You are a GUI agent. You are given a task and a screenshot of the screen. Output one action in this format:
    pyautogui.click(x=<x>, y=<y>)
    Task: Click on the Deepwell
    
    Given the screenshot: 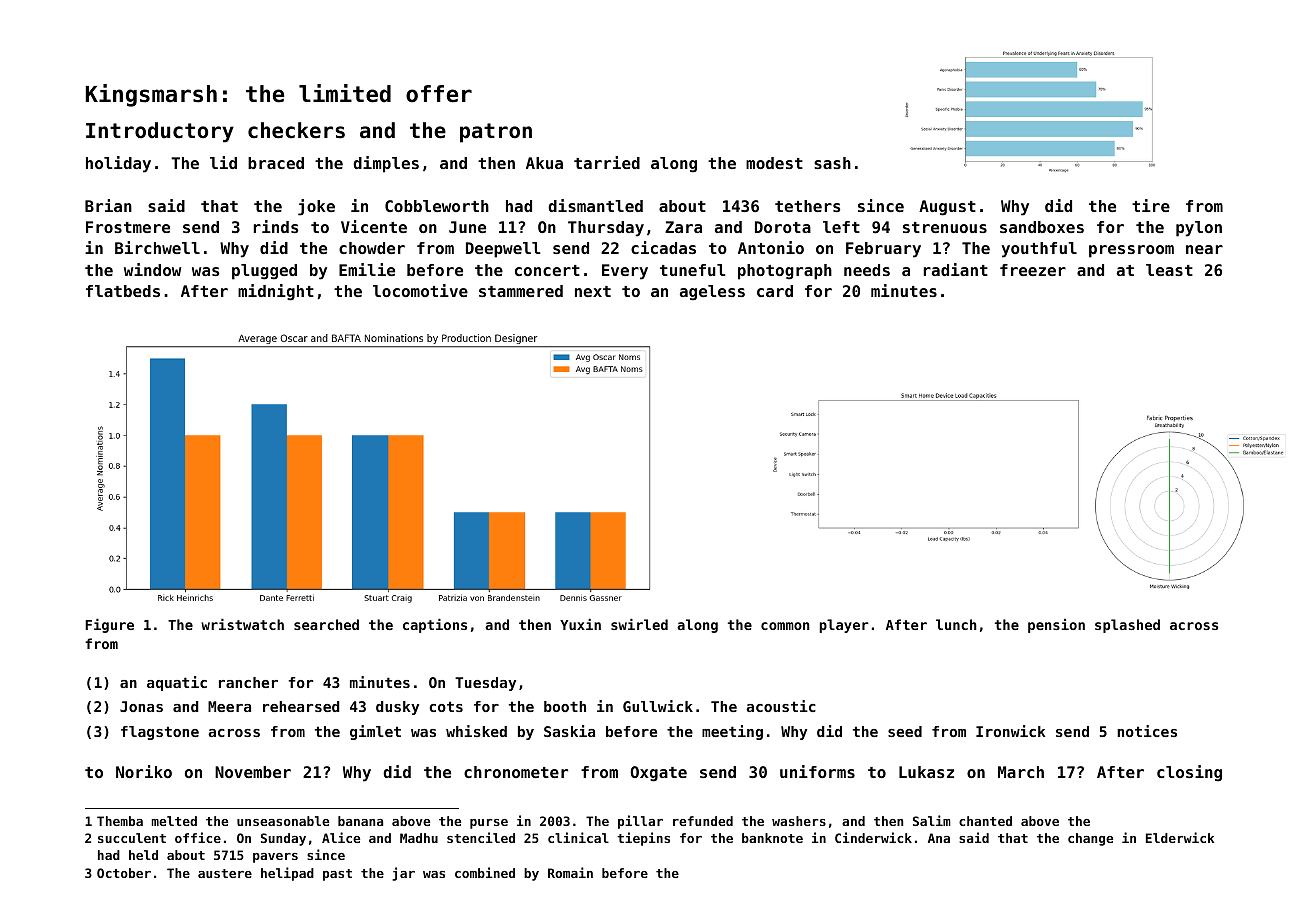 What is the action you would take?
    pyautogui.click(x=503, y=250)
